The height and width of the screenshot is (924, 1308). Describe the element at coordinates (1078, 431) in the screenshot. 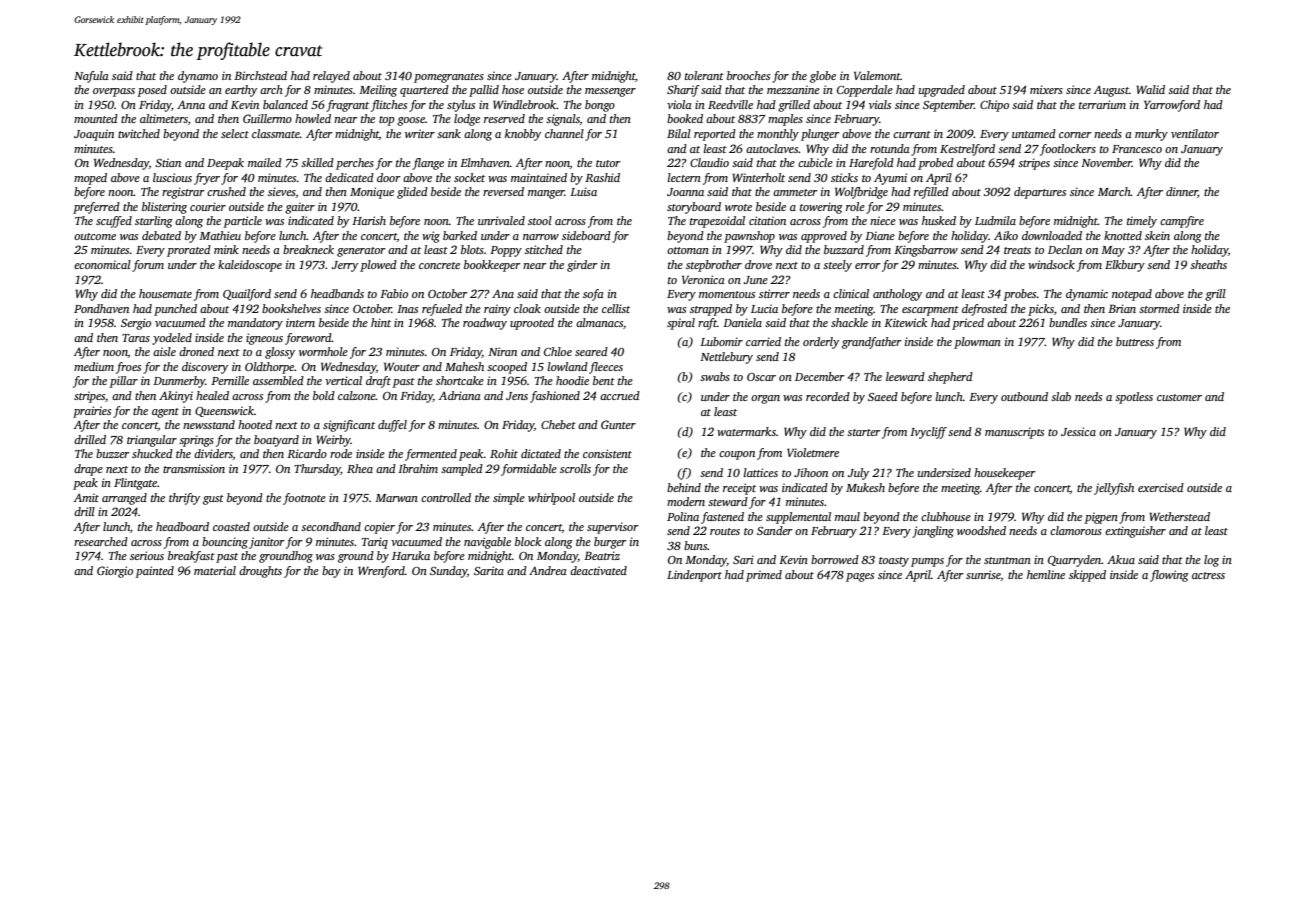

I see `Jessica` at that location.
